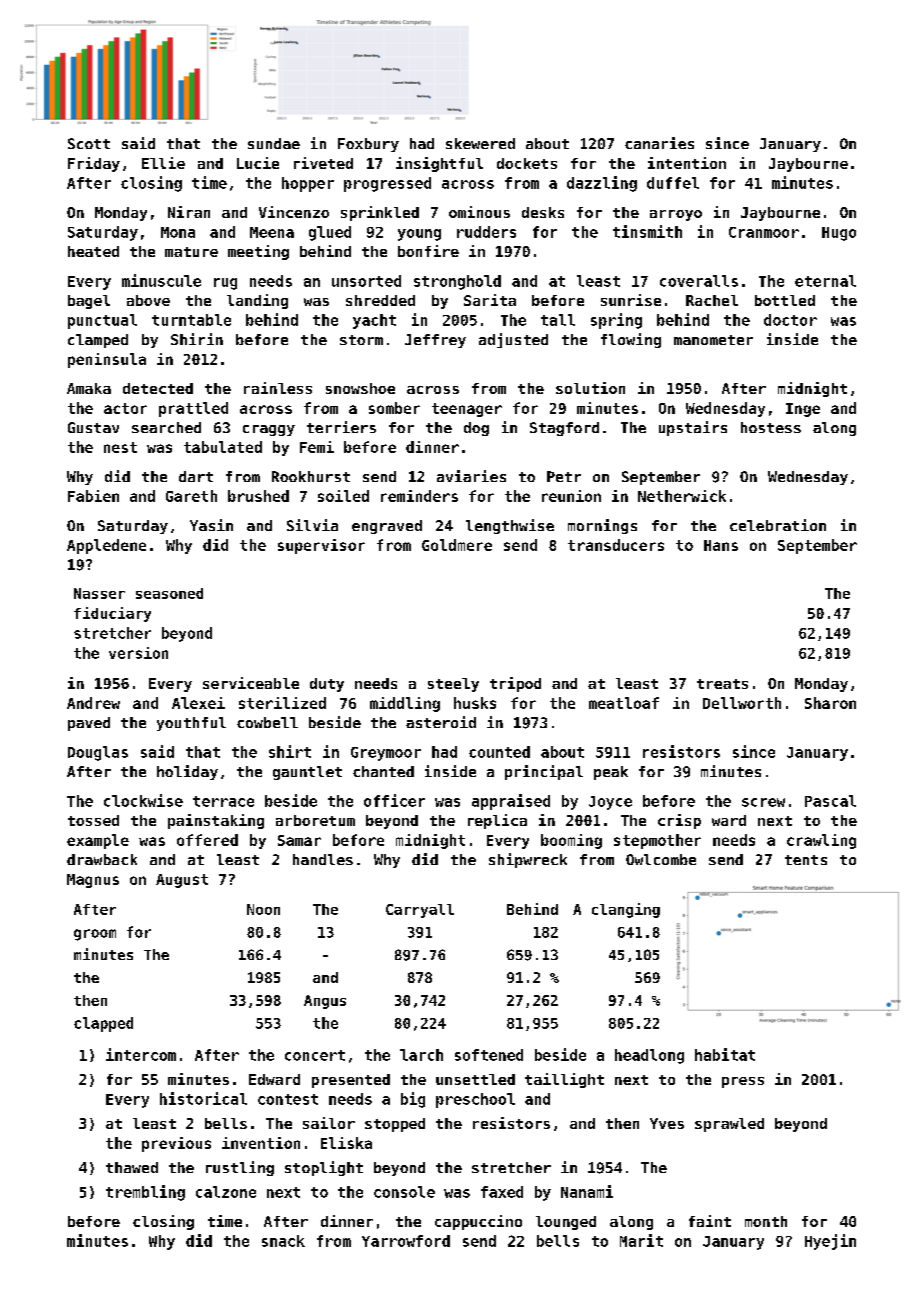 This screenshot has width=924, height=1314. I want to click on supervisor, so click(321, 546).
